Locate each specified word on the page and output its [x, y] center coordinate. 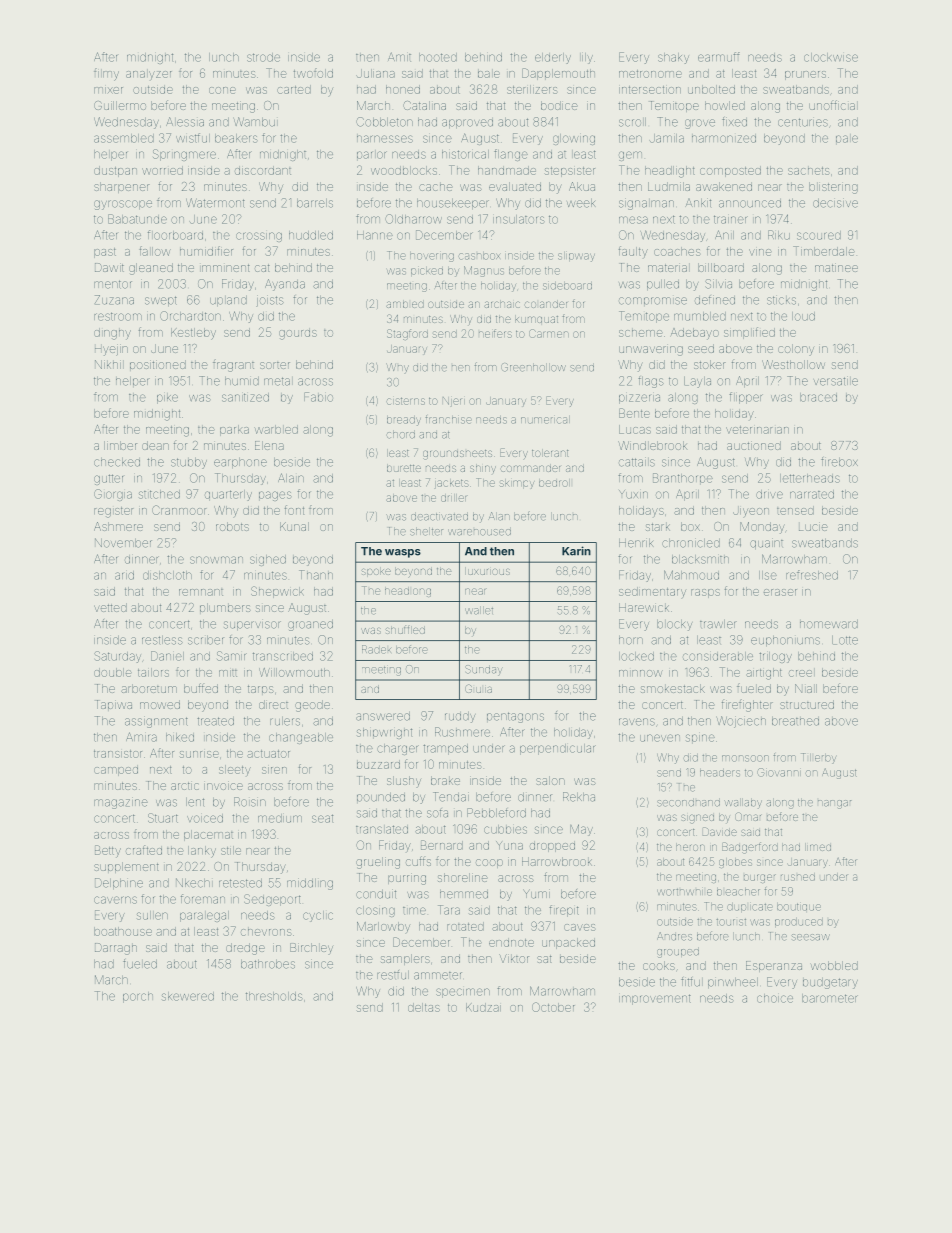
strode [263, 57]
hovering [432, 257]
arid [124, 575]
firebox [839, 462]
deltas [424, 1007]
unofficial [832, 105]
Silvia [718, 284]
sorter [275, 365]
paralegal [204, 916]
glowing [574, 139]
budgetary [830, 983]
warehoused [479, 531]
